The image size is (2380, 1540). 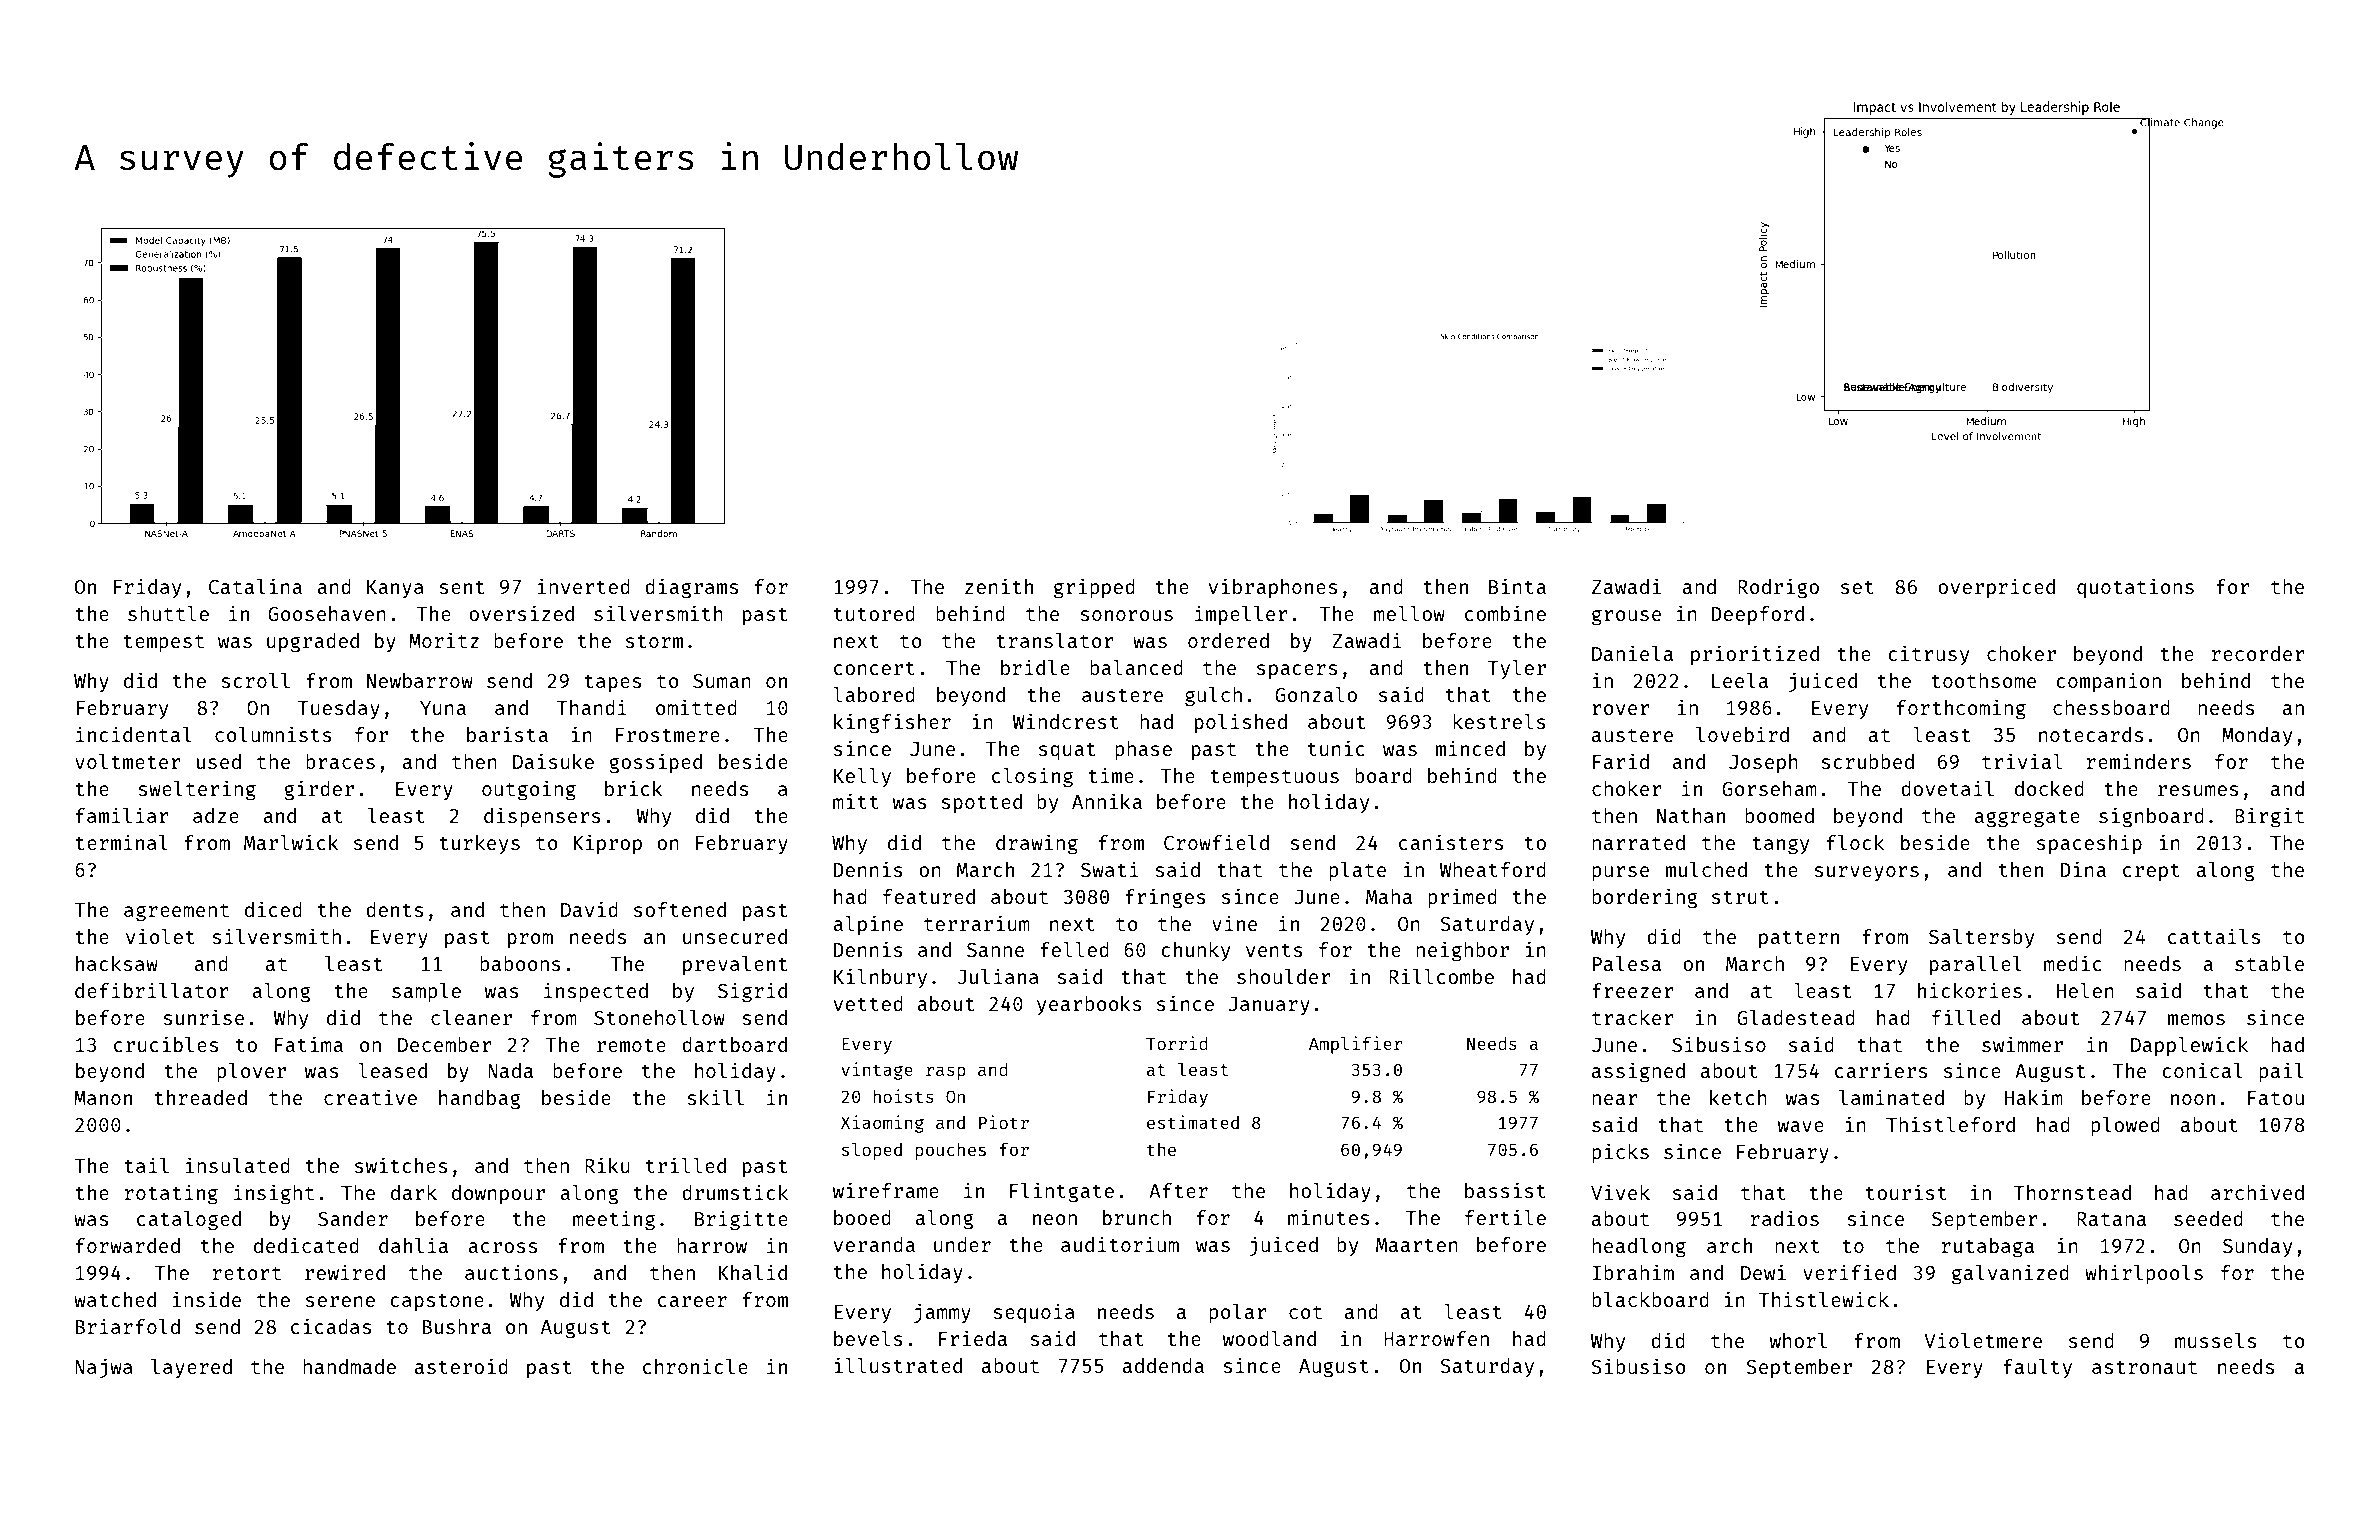 What do you see at coordinates (255, 680) in the screenshot?
I see `scroll` at bounding box center [255, 680].
